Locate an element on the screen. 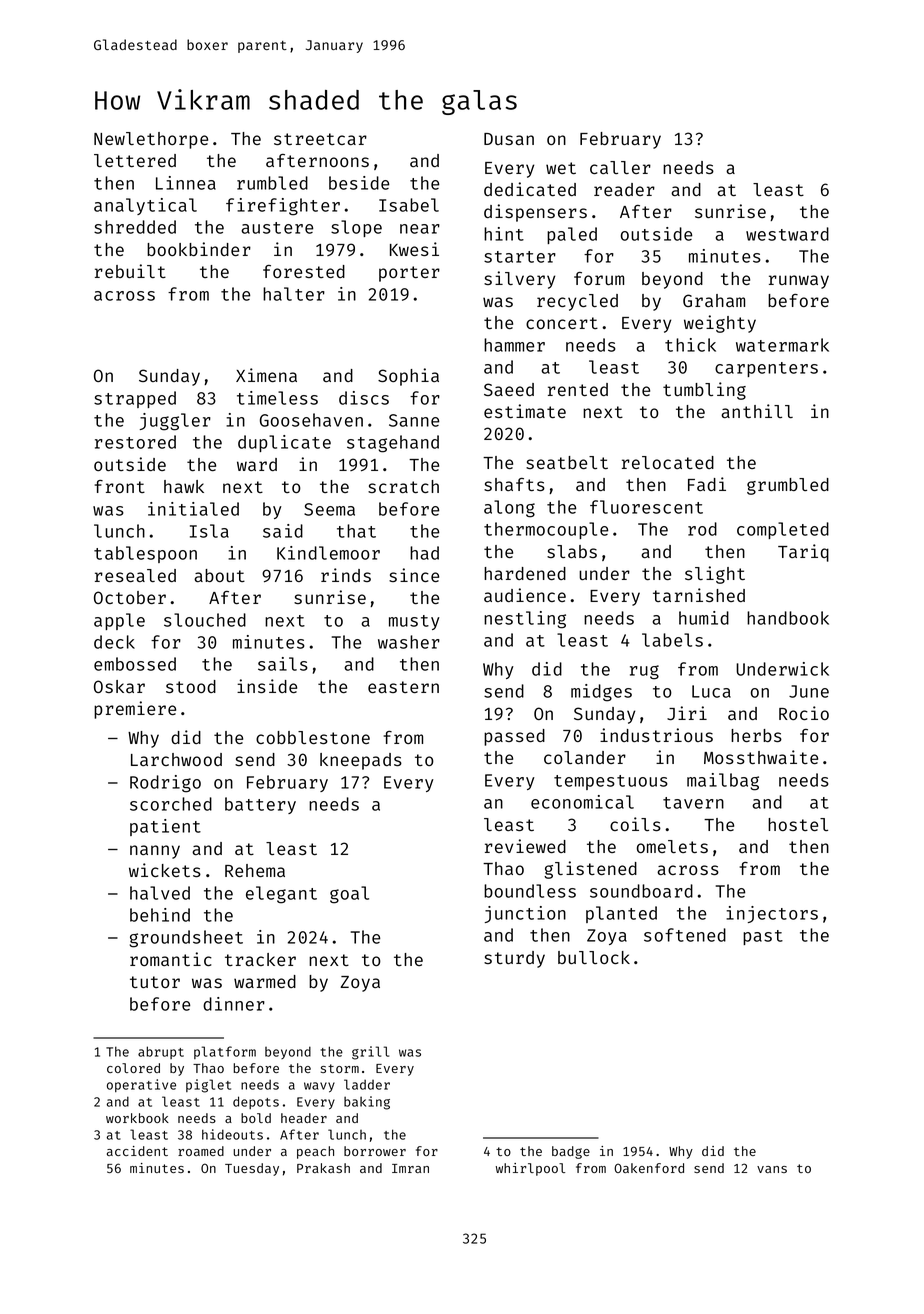 The image size is (924, 1314). Prakash is located at coordinates (323, 1168).
